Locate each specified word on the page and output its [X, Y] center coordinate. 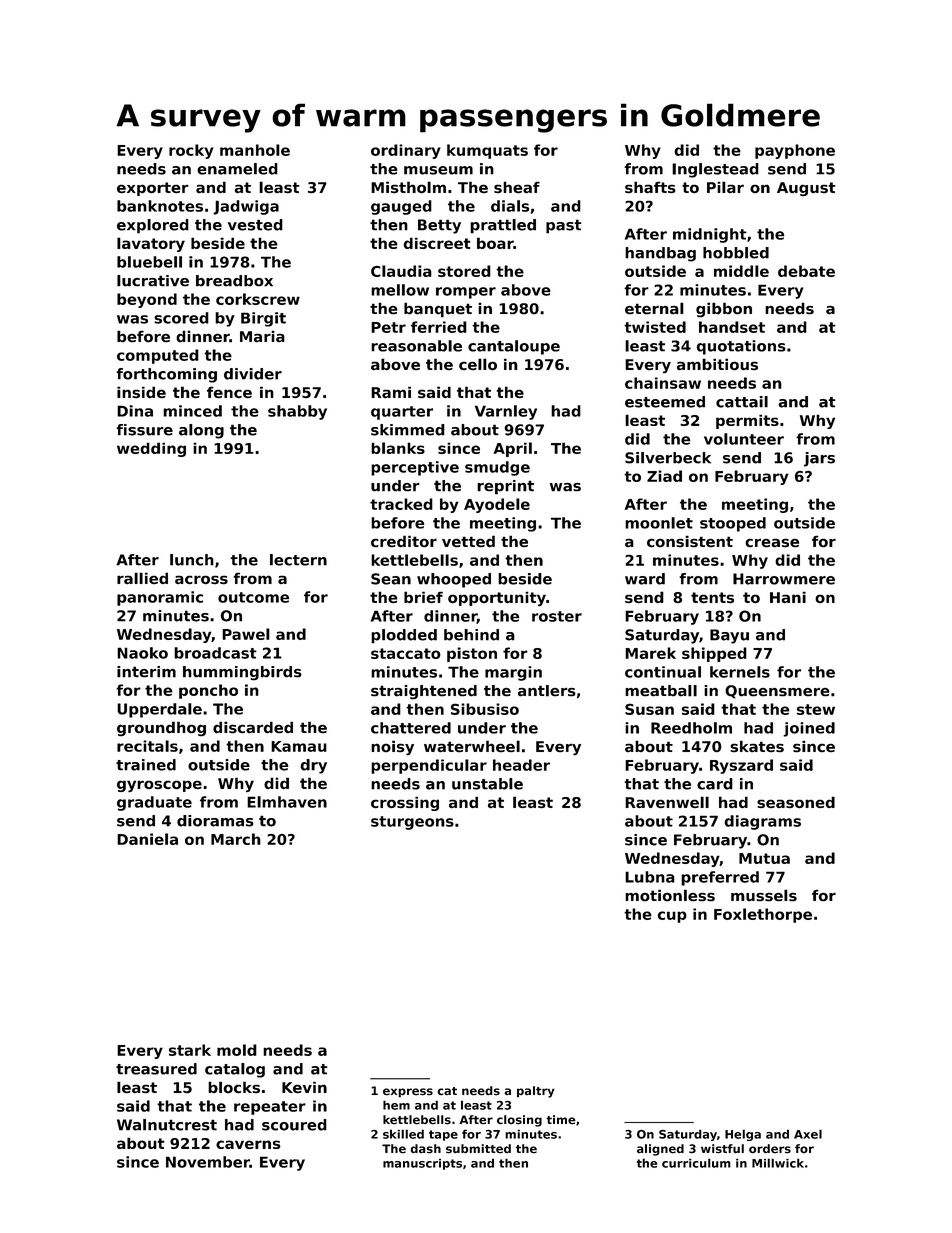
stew [816, 709]
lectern [298, 560]
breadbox [234, 281]
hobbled [736, 253]
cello [478, 364]
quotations [741, 347]
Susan [649, 709]
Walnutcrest [167, 1125]
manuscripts [422, 1164]
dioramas [215, 821]
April [512, 449]
